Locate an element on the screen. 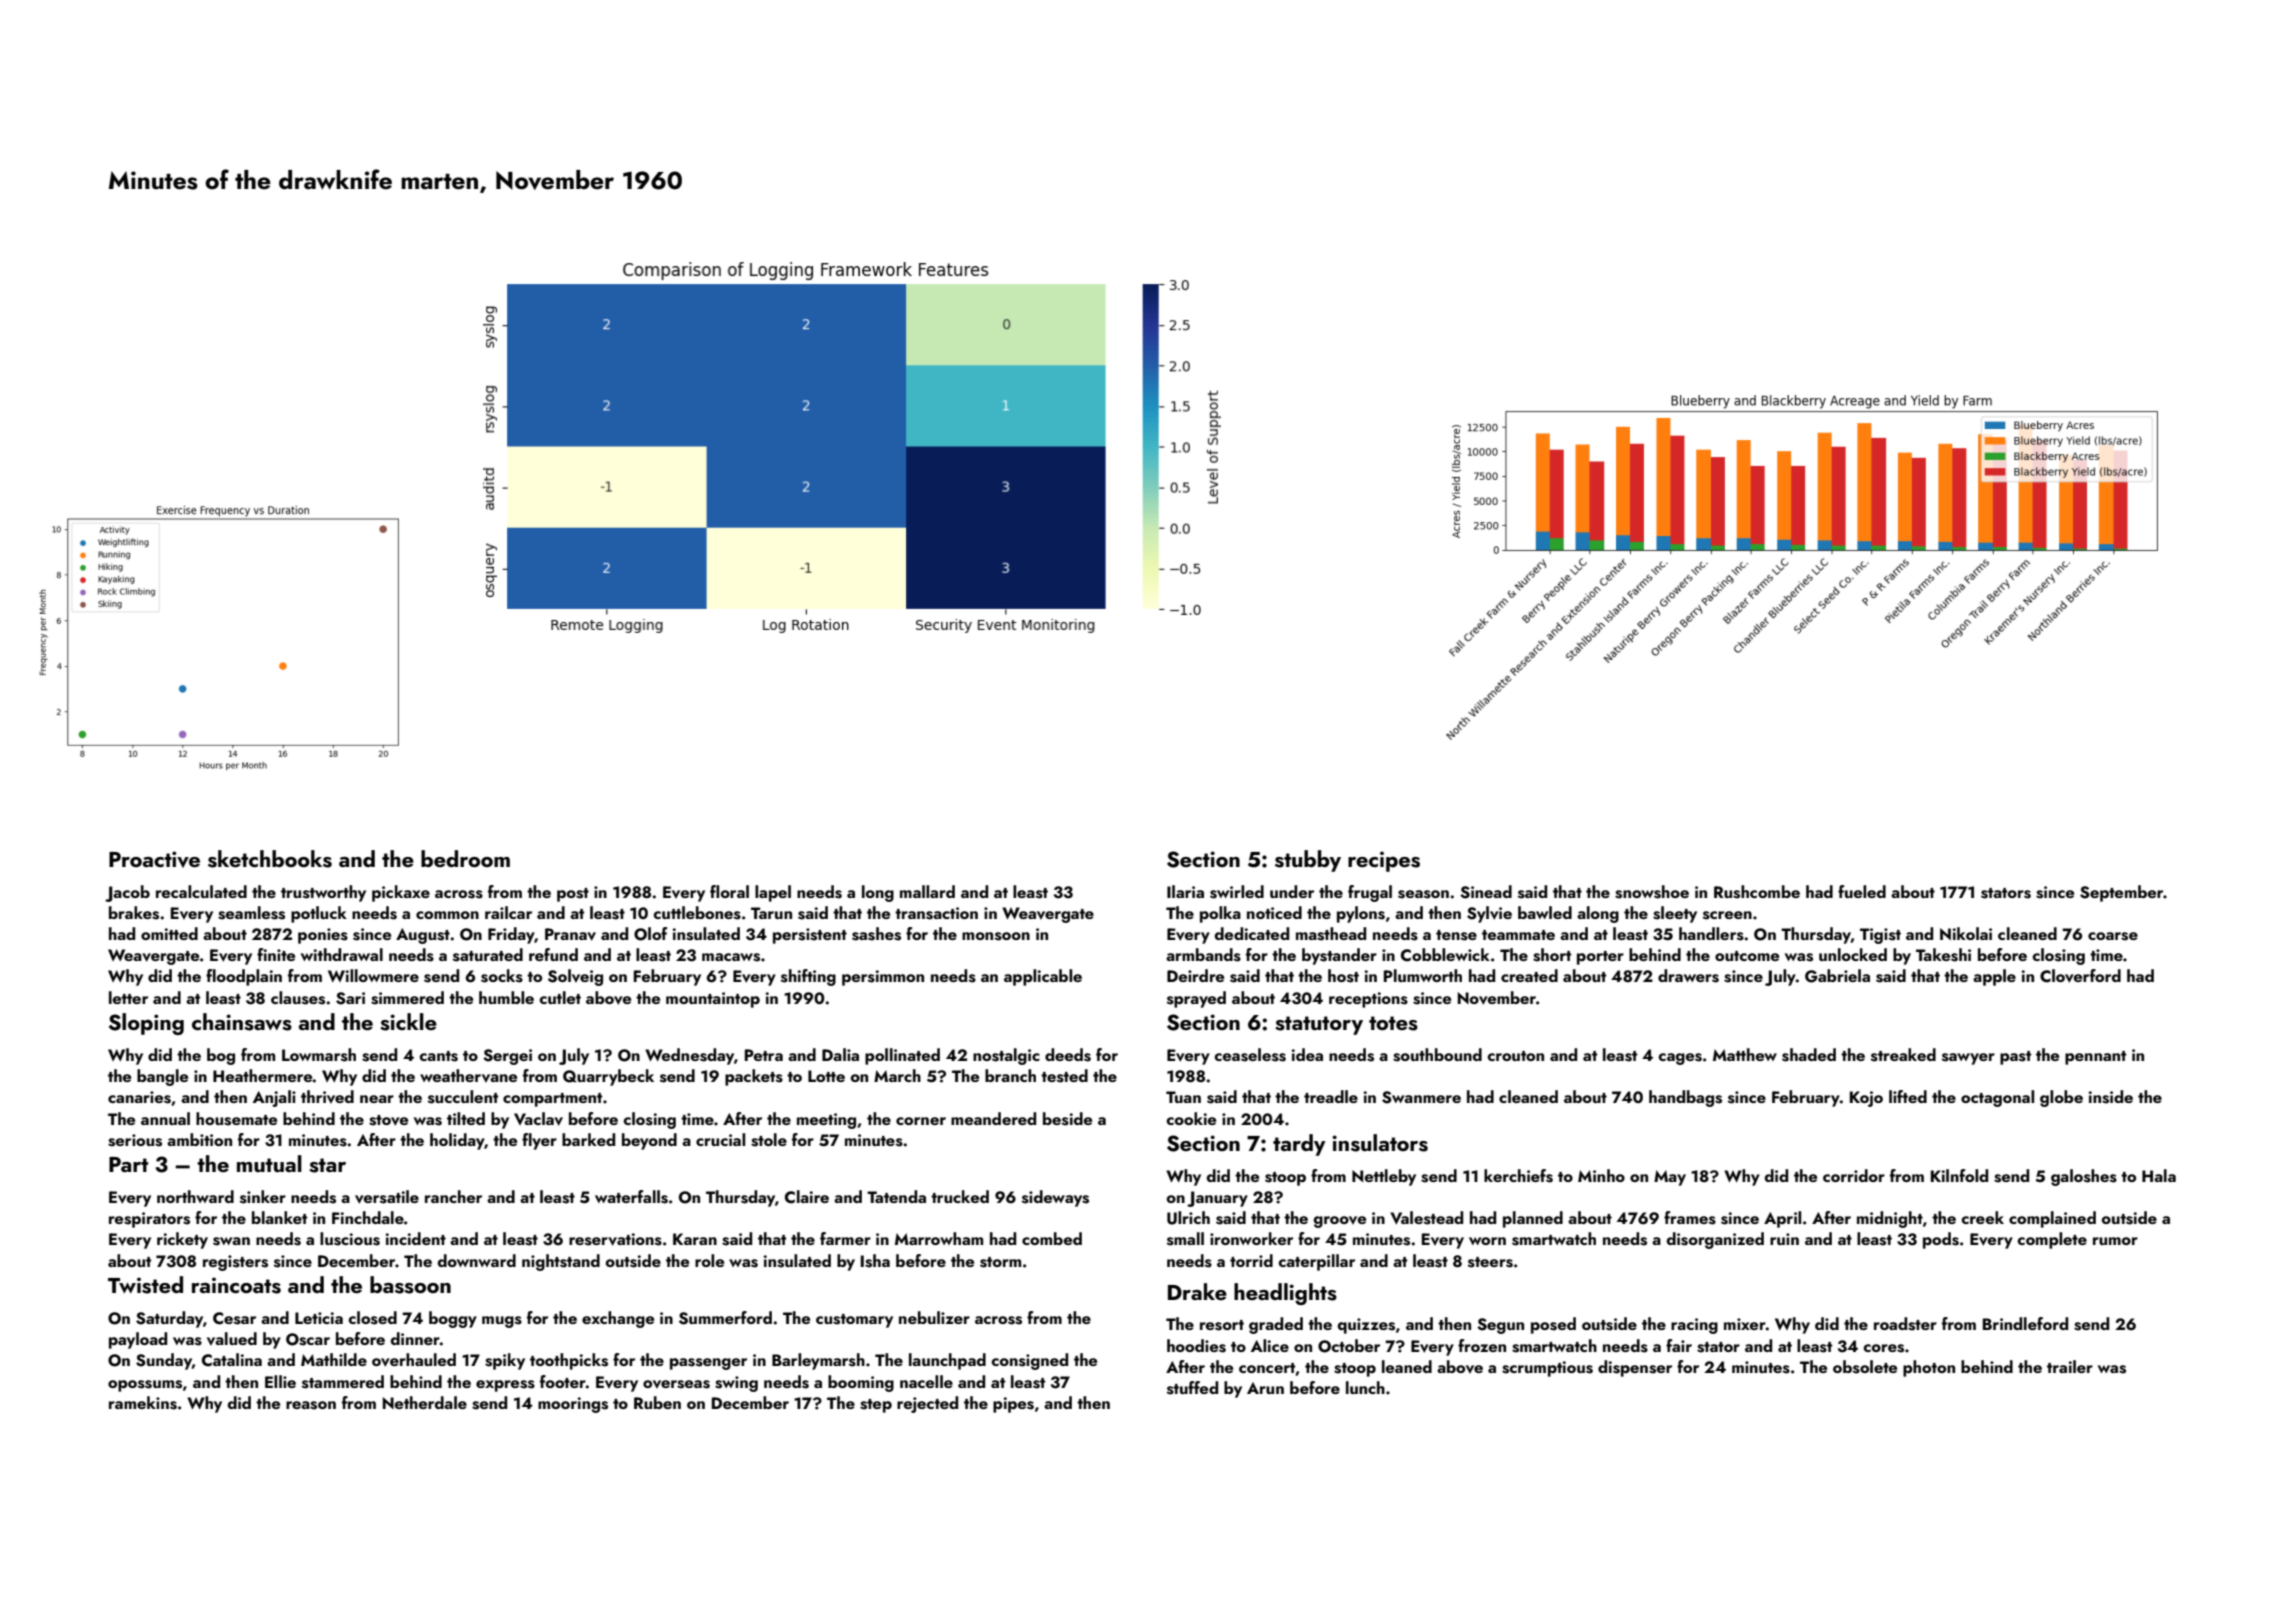 The width and height of the screenshot is (2292, 1620). moorings is located at coordinates (573, 1405).
